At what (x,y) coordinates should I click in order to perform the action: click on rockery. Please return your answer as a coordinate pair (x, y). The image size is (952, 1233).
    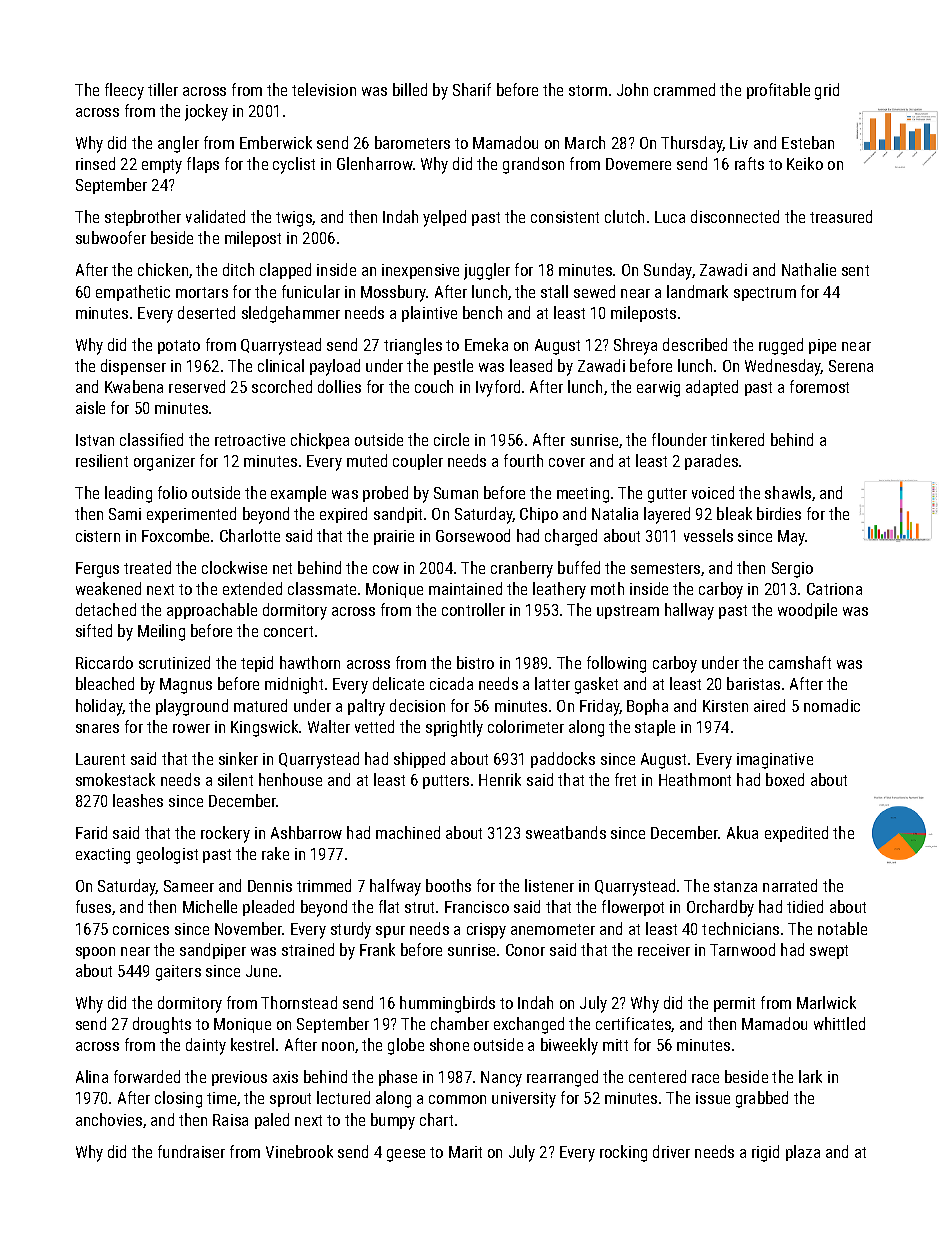
    Looking at the image, I should click on (225, 834).
